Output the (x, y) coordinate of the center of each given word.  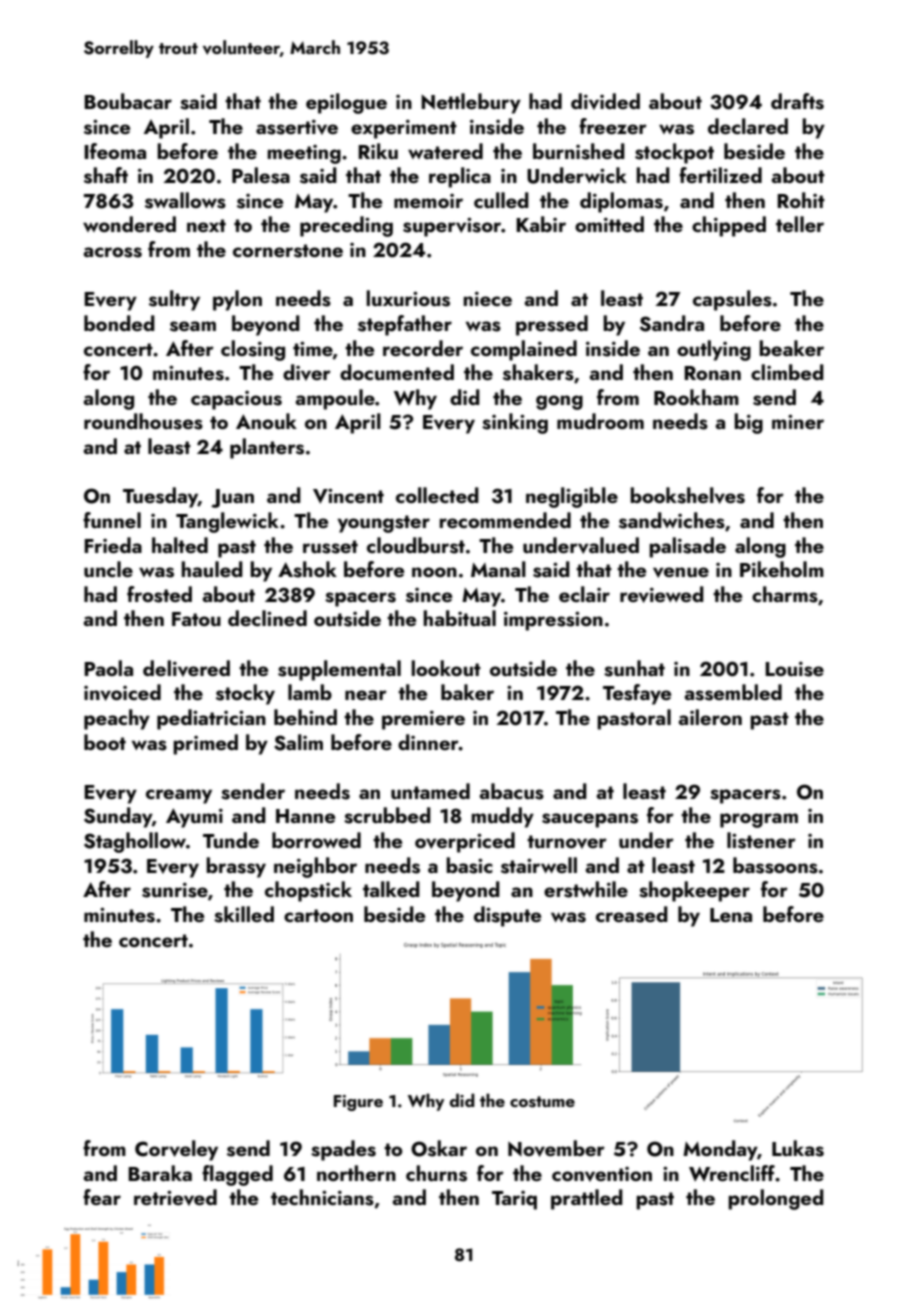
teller (800, 224)
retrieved (175, 1197)
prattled (587, 1199)
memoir (428, 201)
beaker (791, 348)
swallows (185, 200)
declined (267, 618)
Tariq (514, 1200)
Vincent (348, 496)
